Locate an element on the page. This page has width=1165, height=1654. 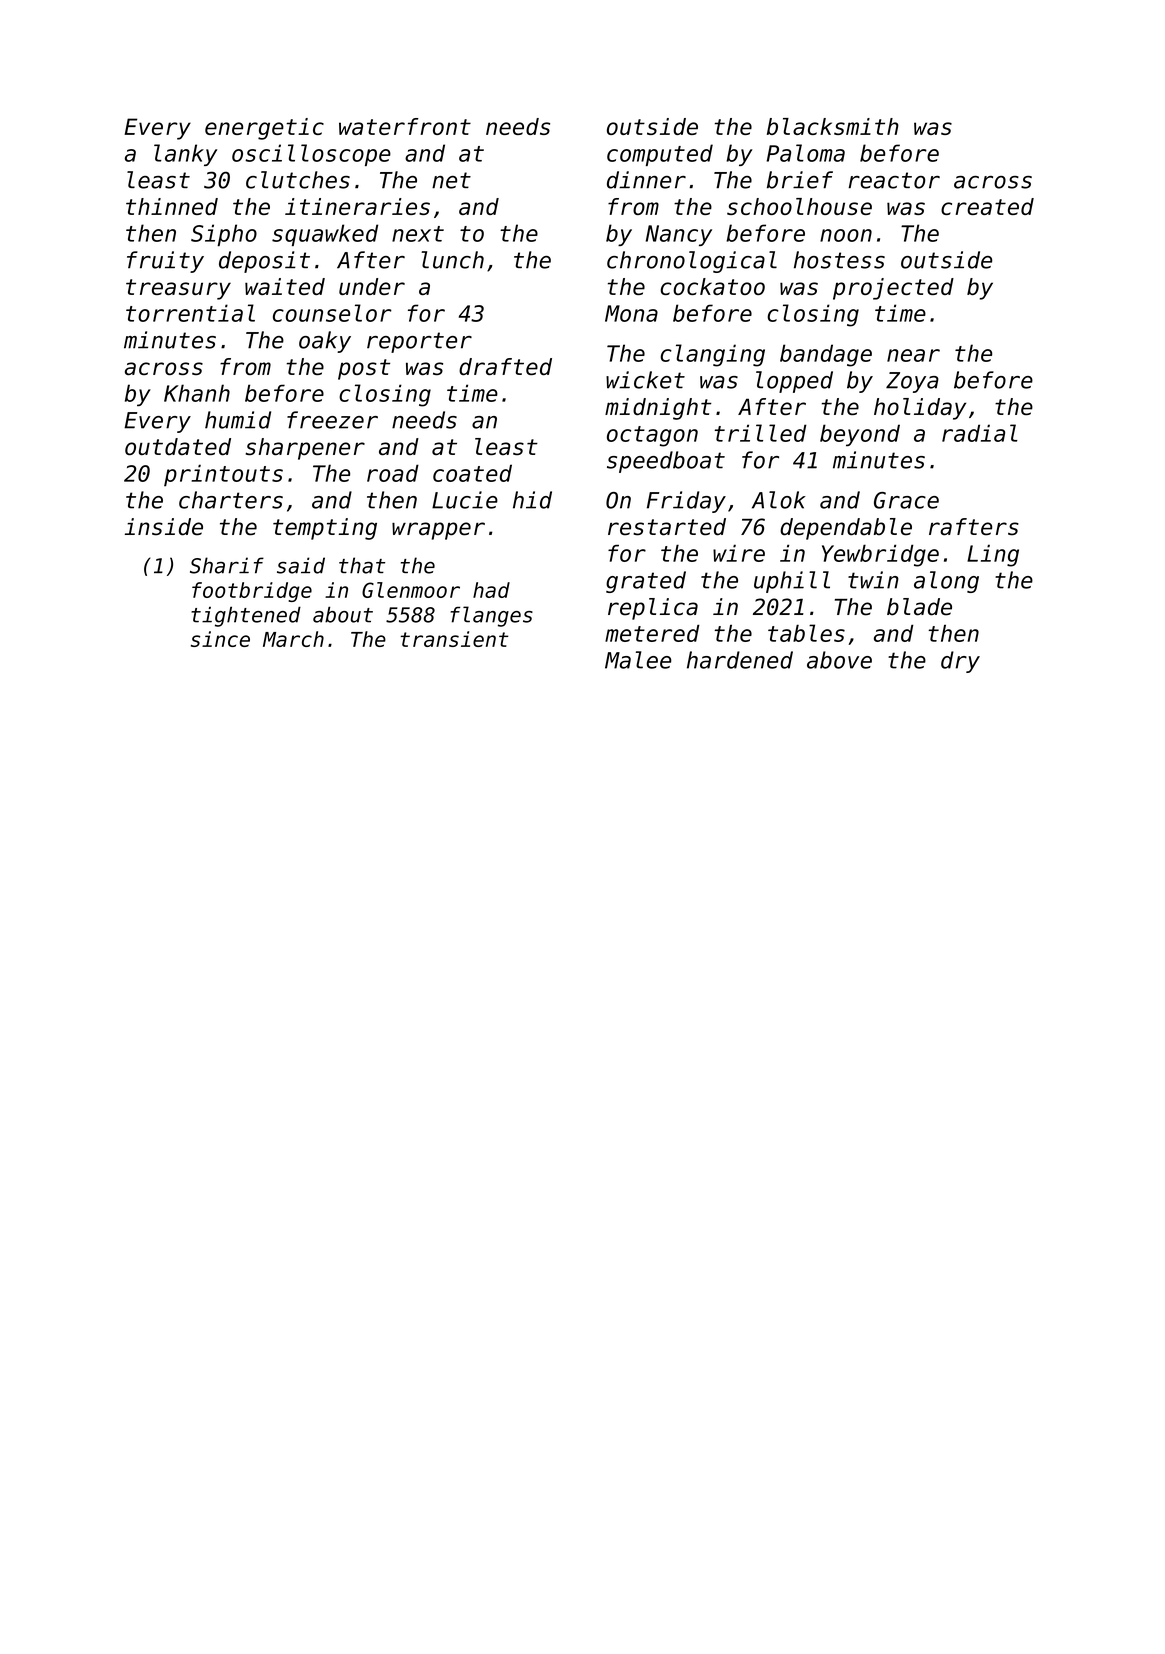
schoolhouse is located at coordinates (799, 206).
